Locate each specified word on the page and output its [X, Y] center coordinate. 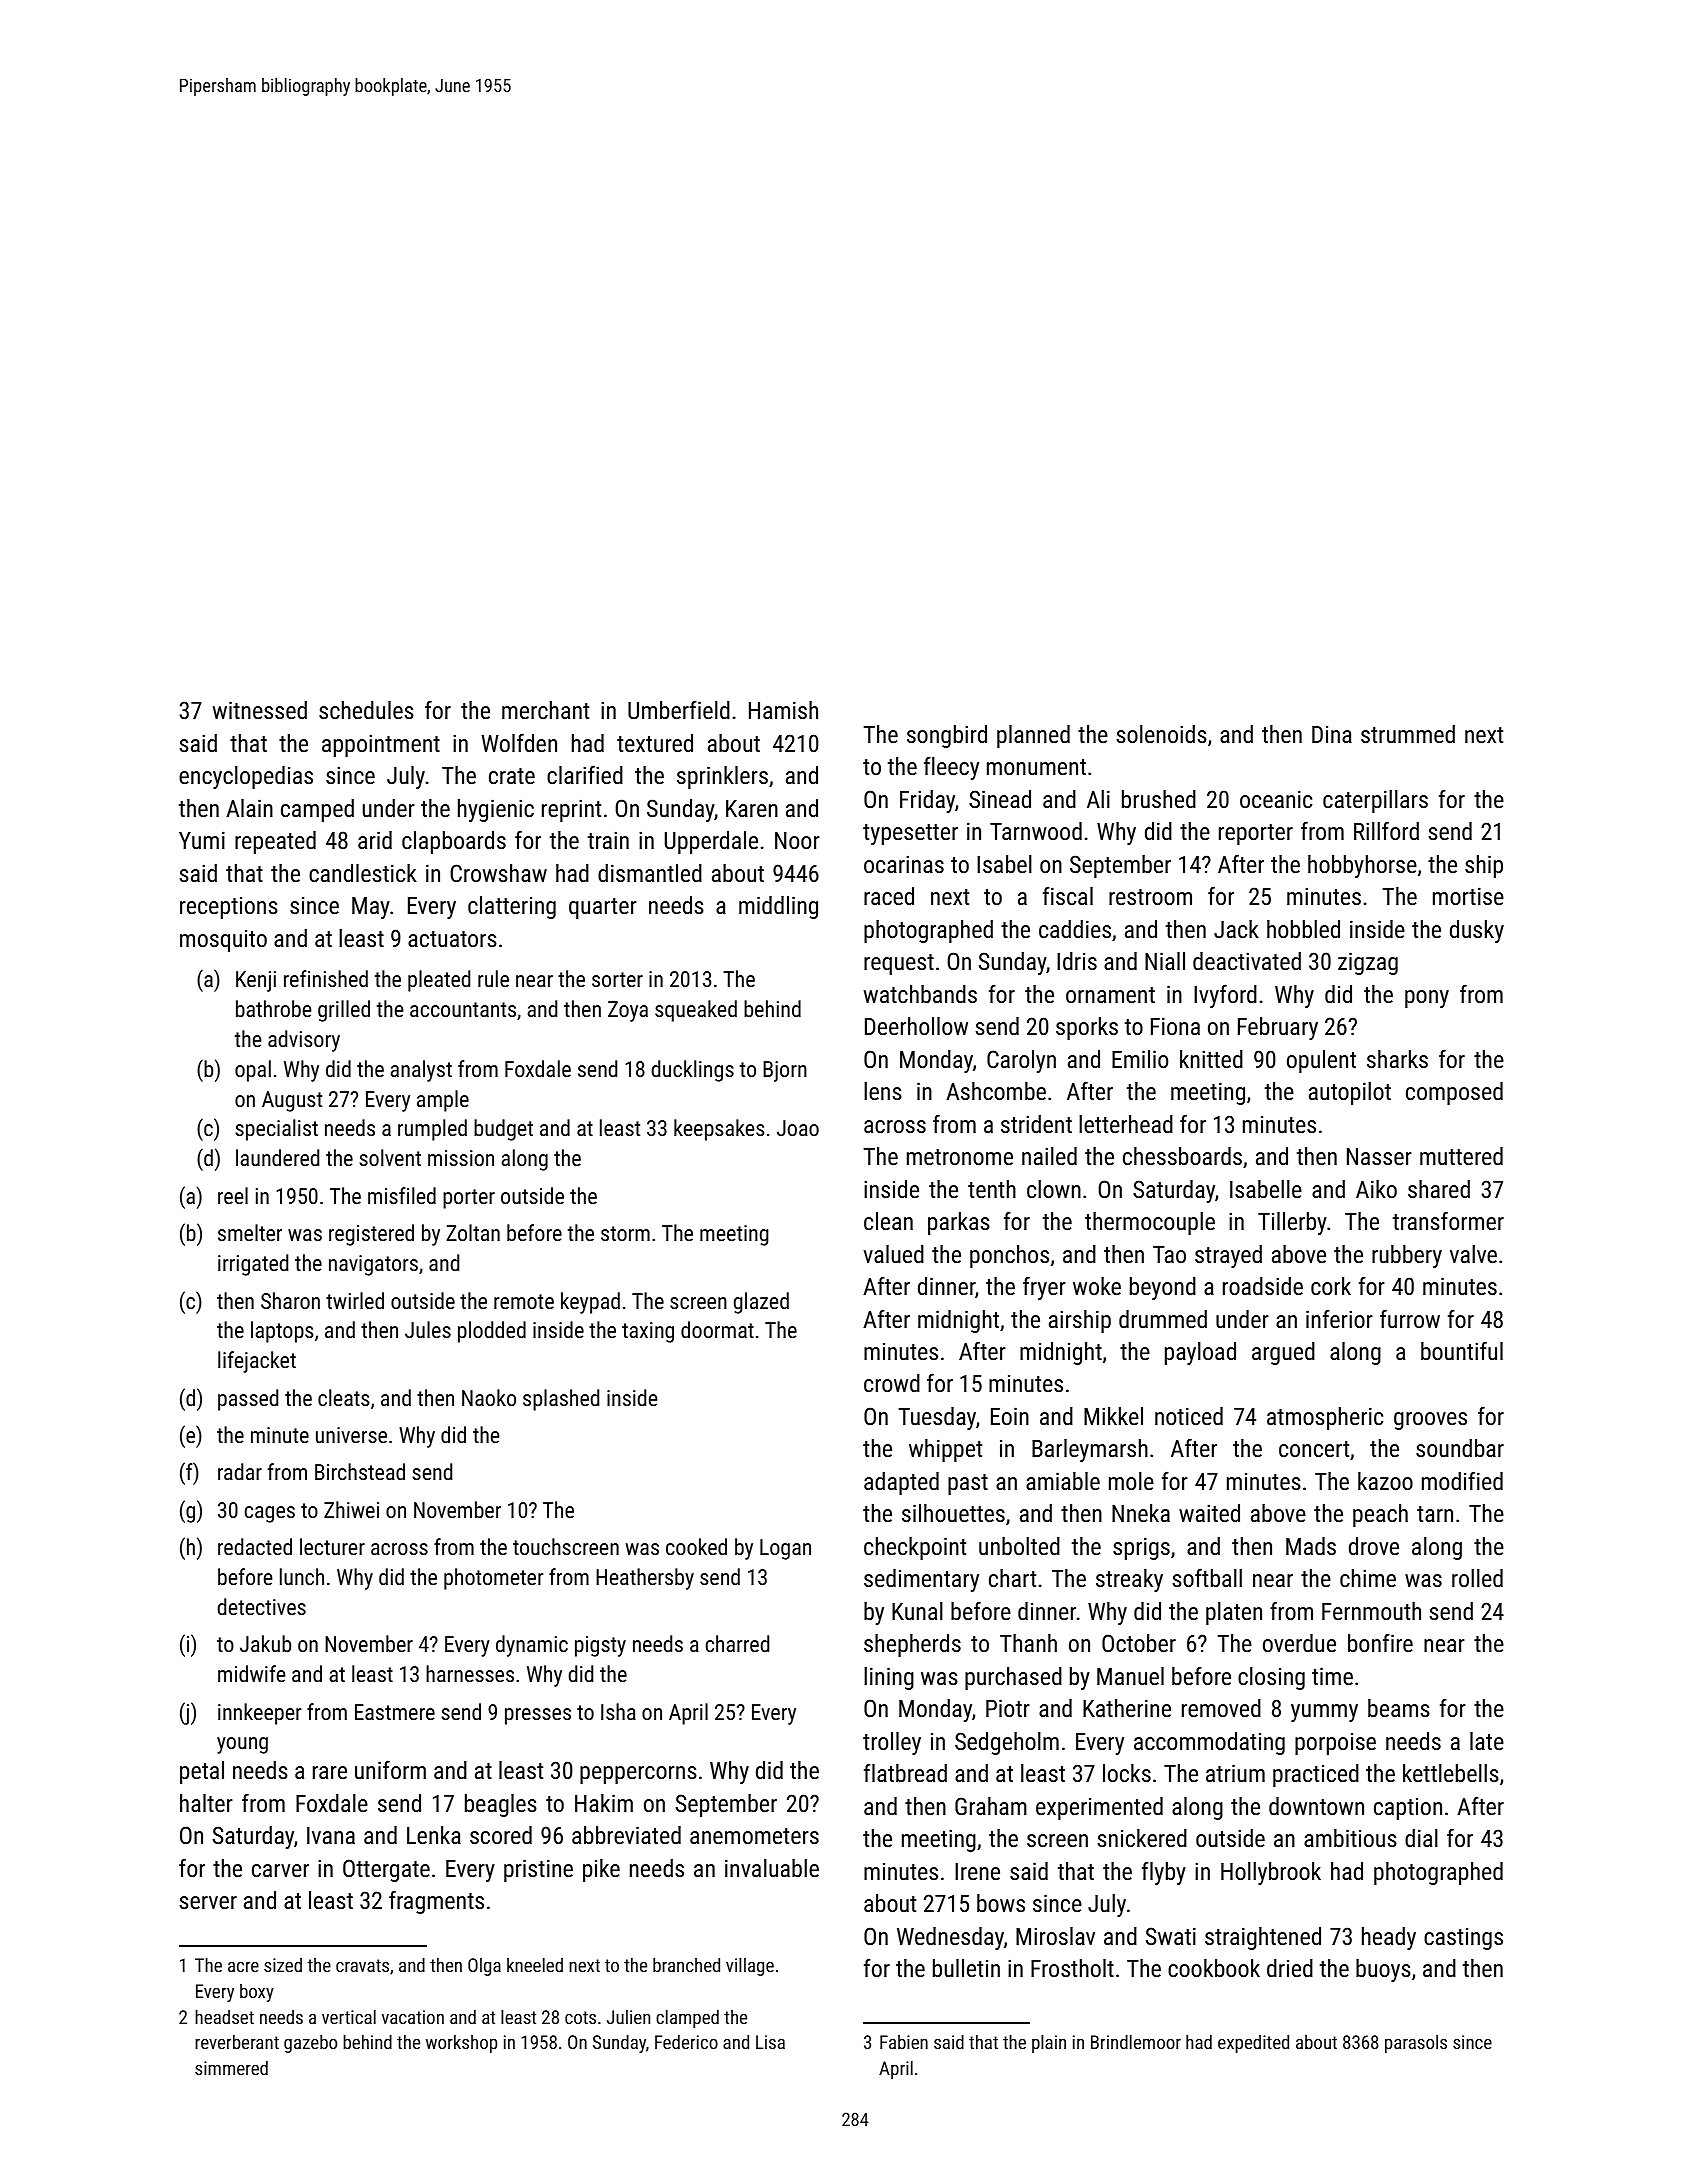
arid [375, 840]
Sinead [1000, 799]
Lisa [770, 2042]
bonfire [1380, 1642]
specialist [276, 1130]
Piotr [1008, 1708]
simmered [231, 2067]
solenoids [1162, 734]
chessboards [1182, 1156]
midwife [251, 1673]
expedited [1253, 2043]
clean [888, 1221]
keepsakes [719, 1130]
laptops [282, 1332]
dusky [1477, 931]
